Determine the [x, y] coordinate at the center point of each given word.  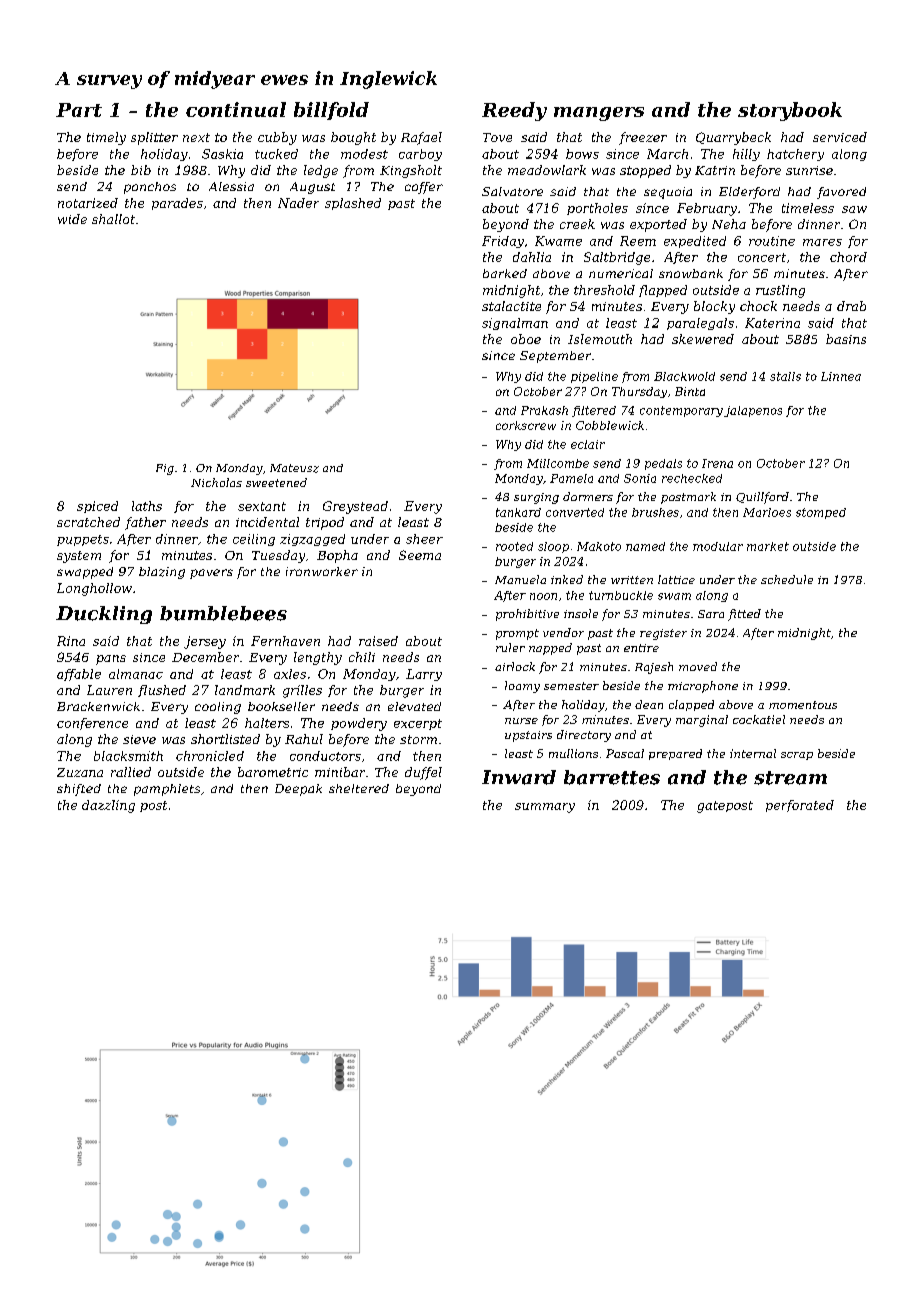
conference [92, 724]
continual [236, 109]
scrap [797, 756]
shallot [113, 219]
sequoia [668, 193]
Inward [519, 777]
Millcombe [558, 463]
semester [571, 686]
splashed [353, 204]
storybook [790, 111]
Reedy [514, 111]
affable [79, 675]
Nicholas [216, 482]
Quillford [762, 498]
